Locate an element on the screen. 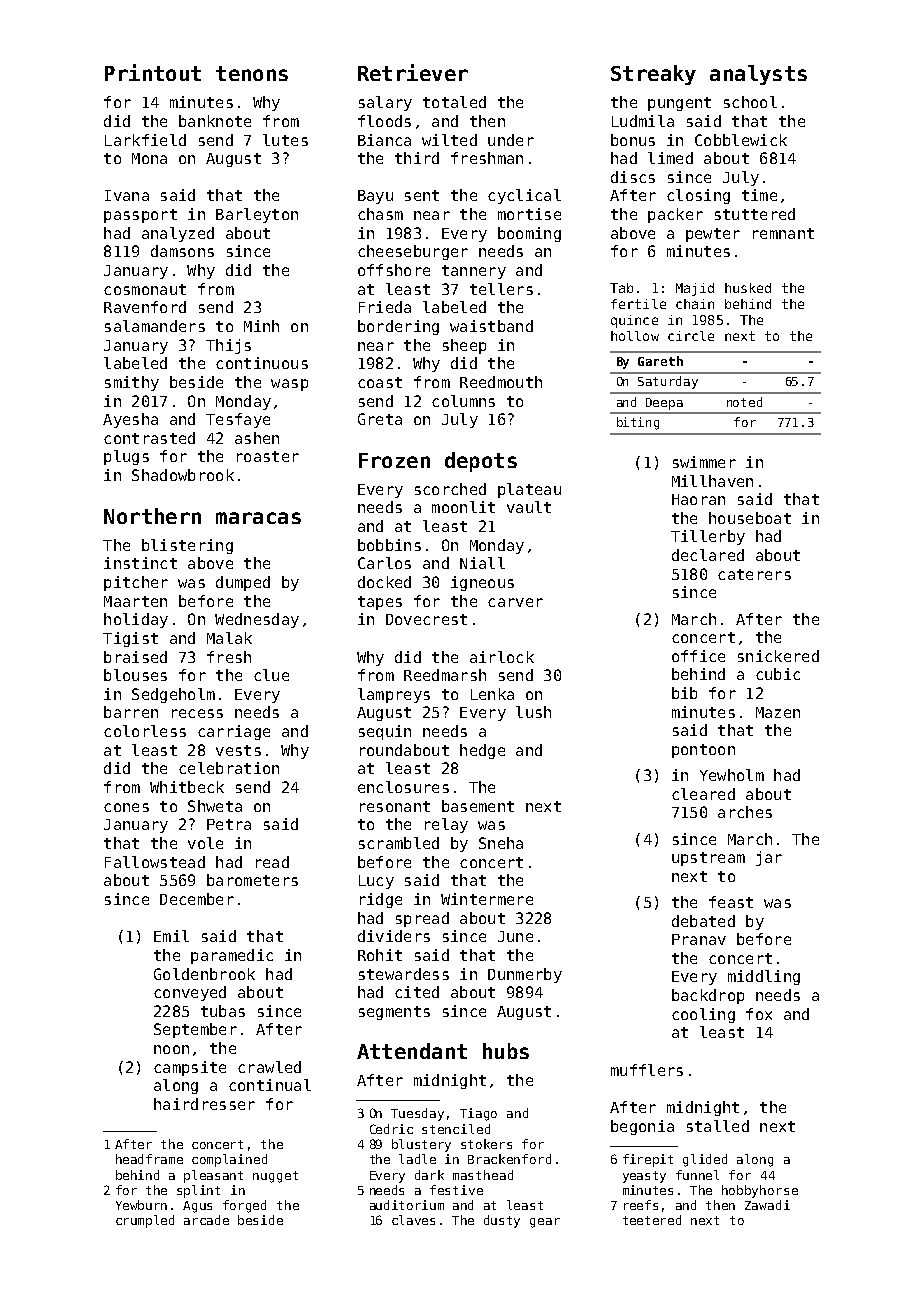 Image resolution: width=924 pixels, height=1308 pixels. salary is located at coordinates (385, 103).
